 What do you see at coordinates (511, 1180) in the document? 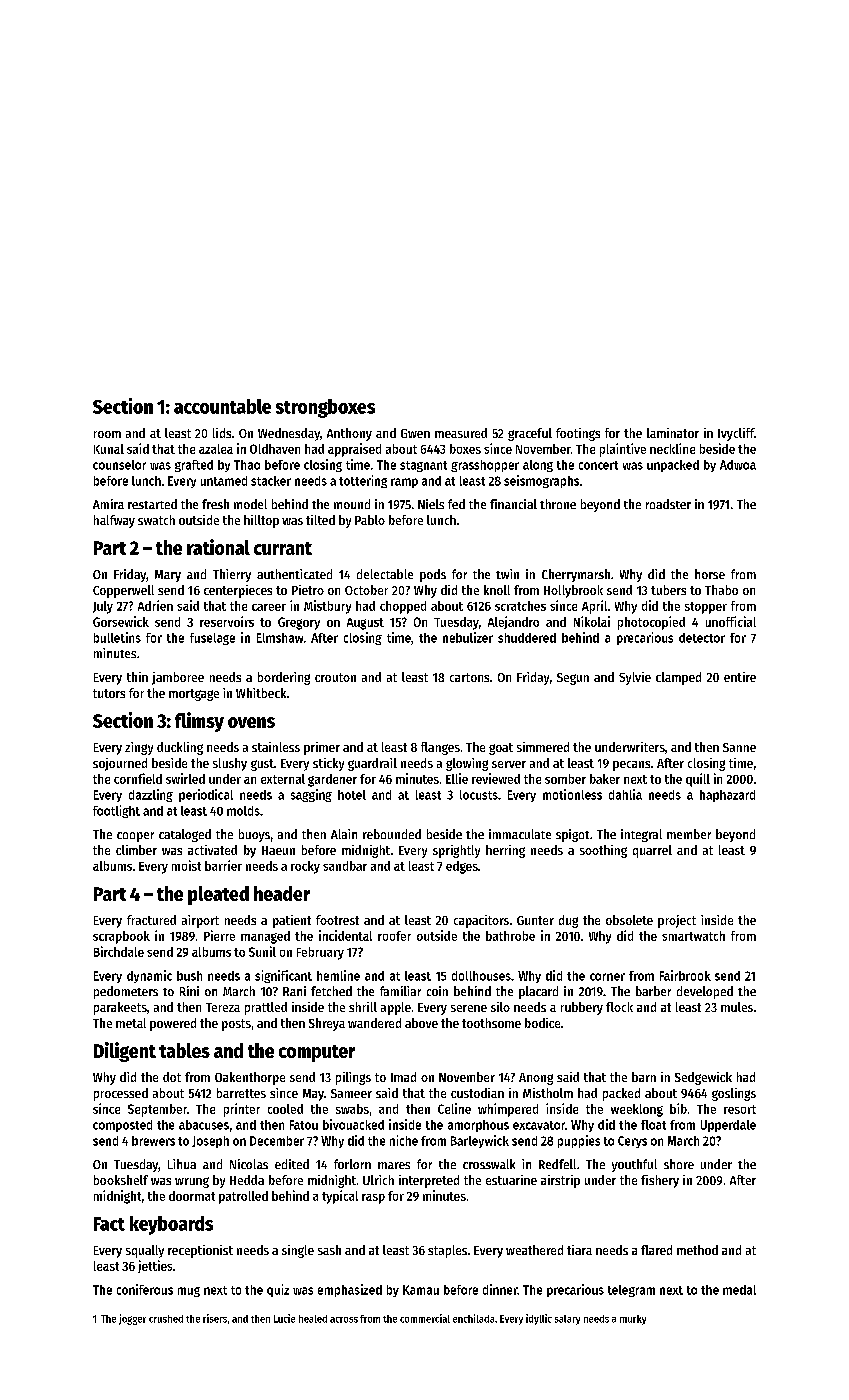
I see `estuarine` at bounding box center [511, 1180].
